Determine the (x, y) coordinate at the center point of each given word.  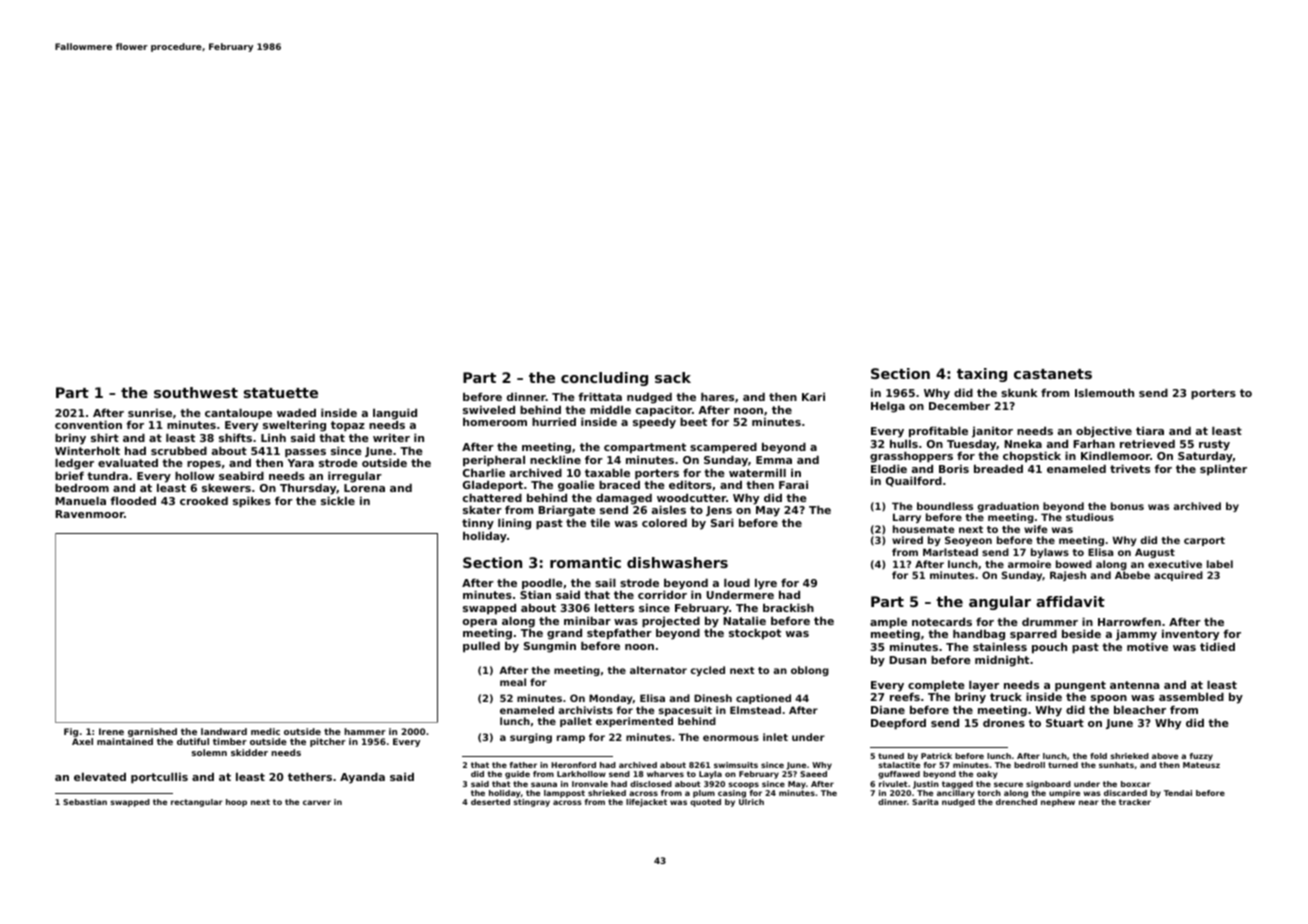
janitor (992, 432)
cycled (707, 671)
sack (673, 377)
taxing (982, 375)
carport (1204, 541)
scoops (744, 785)
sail (605, 582)
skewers (226, 487)
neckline (555, 459)
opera (480, 623)
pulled (481, 647)
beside (1081, 633)
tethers (310, 776)
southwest (196, 392)
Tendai (1178, 793)
